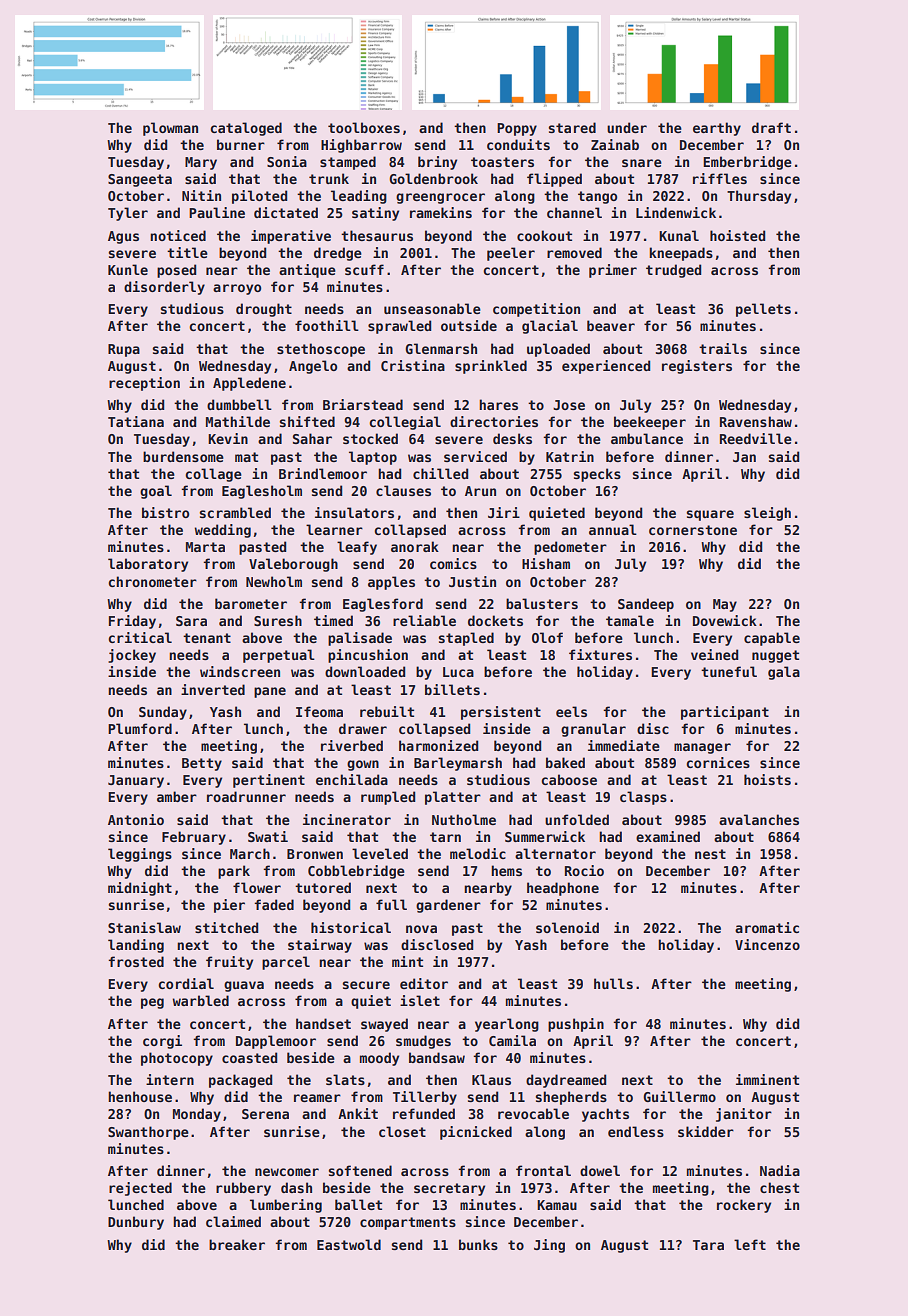  Describe the element at coordinates (413, 365) in the screenshot. I see `Cristina` at that location.
